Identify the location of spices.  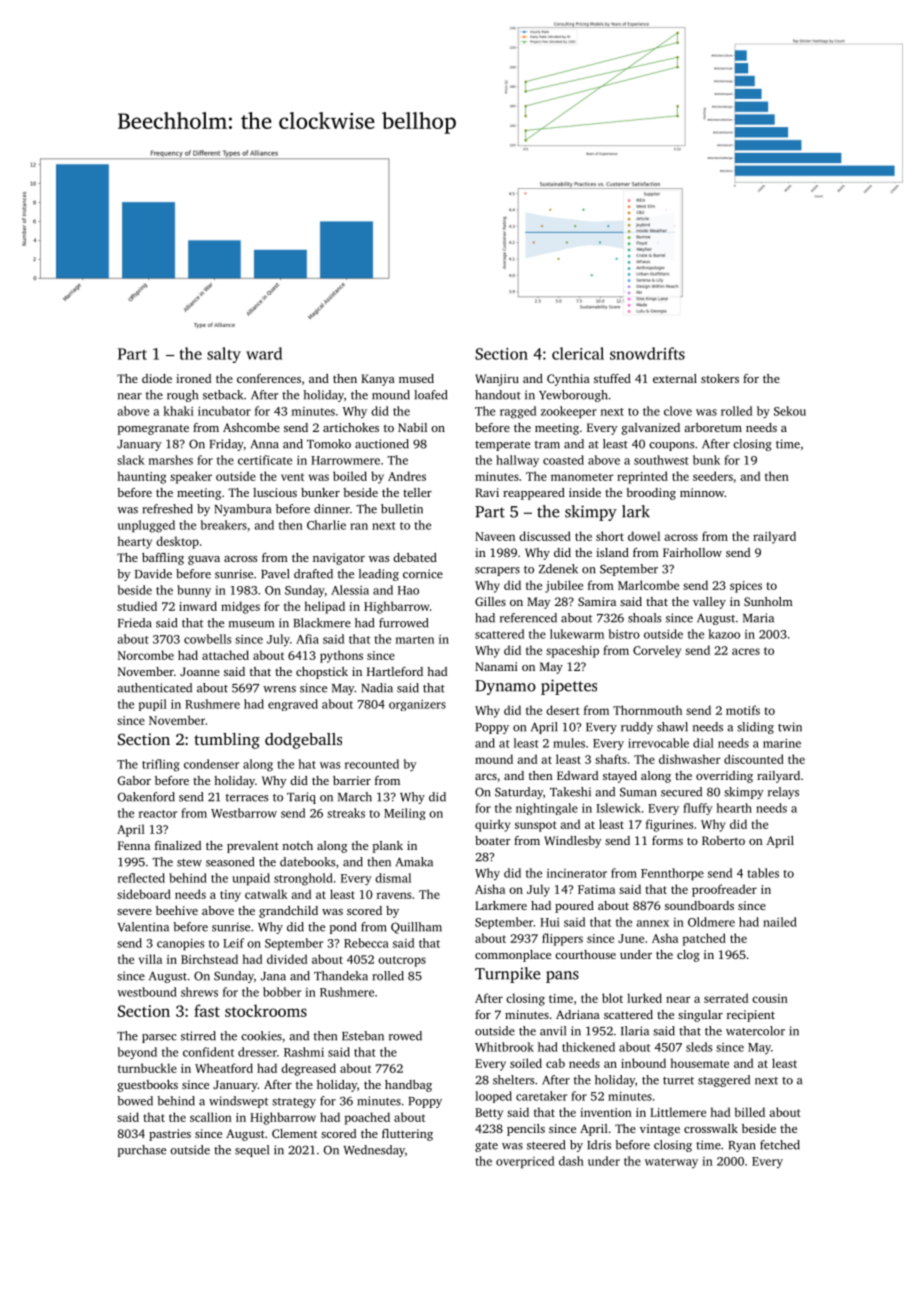
(746, 587).
